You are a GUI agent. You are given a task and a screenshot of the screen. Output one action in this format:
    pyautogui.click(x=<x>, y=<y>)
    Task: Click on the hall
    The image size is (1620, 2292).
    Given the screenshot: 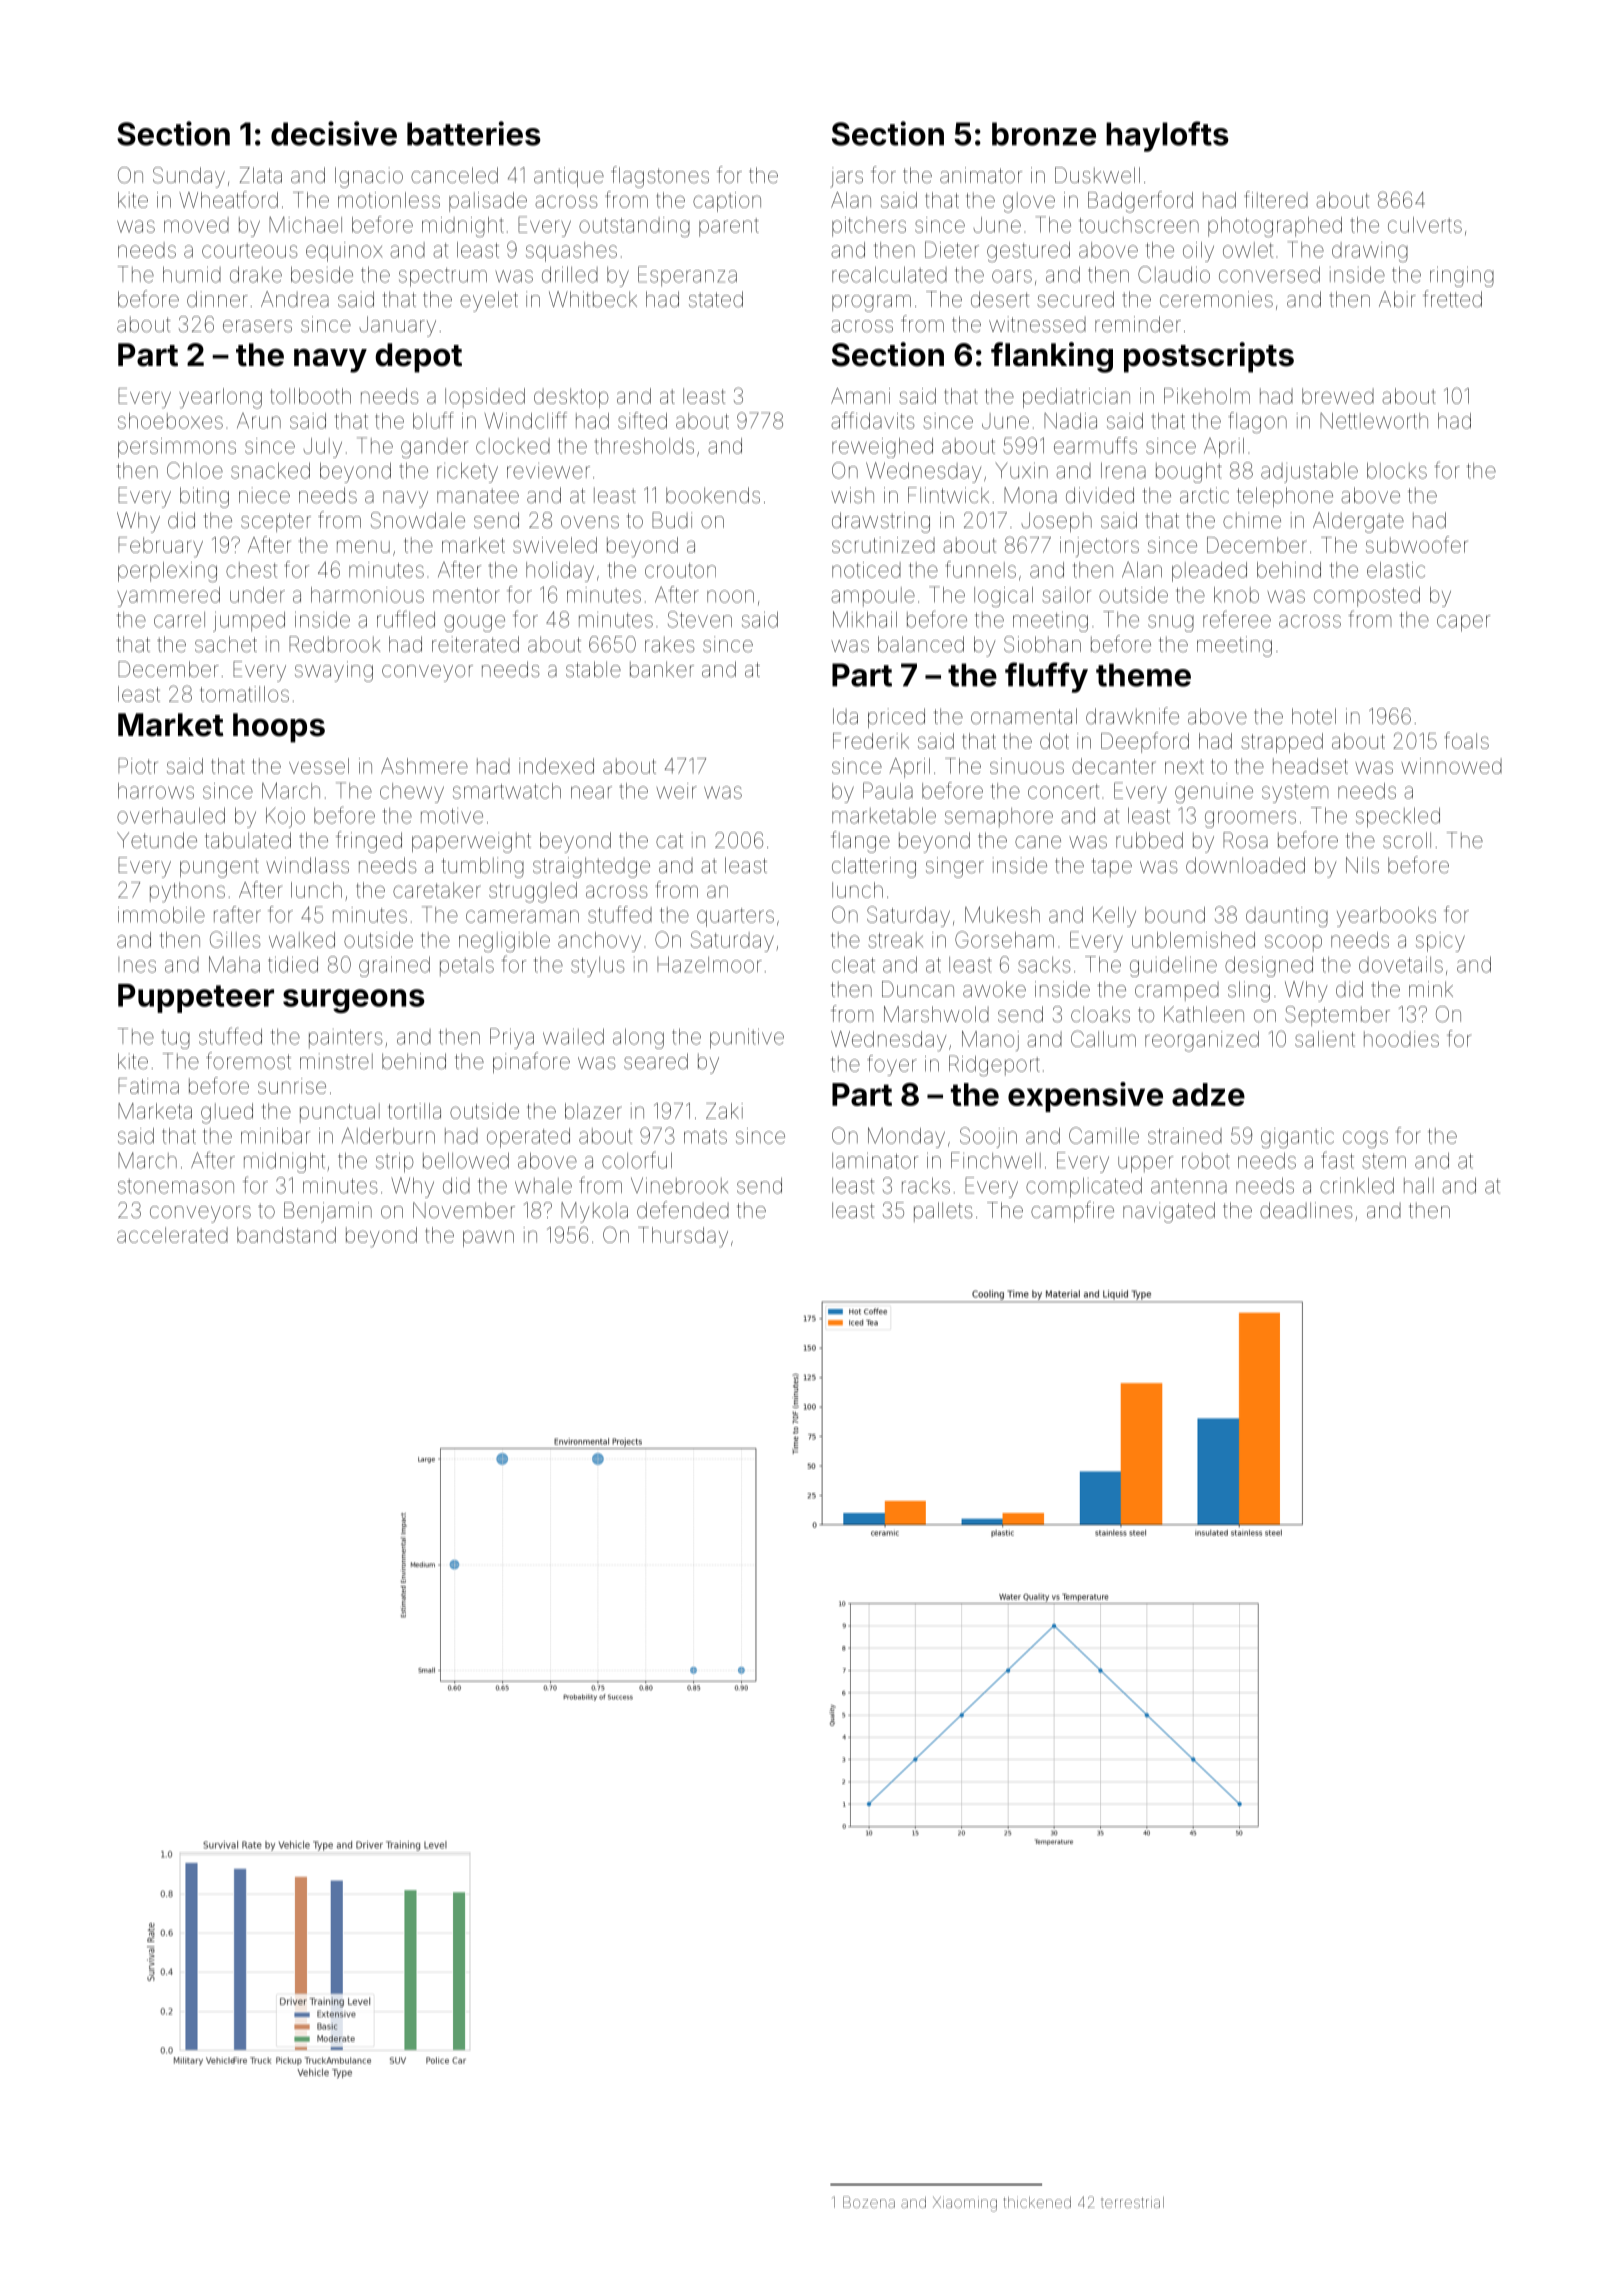 What is the action you would take?
    pyautogui.click(x=1419, y=1185)
